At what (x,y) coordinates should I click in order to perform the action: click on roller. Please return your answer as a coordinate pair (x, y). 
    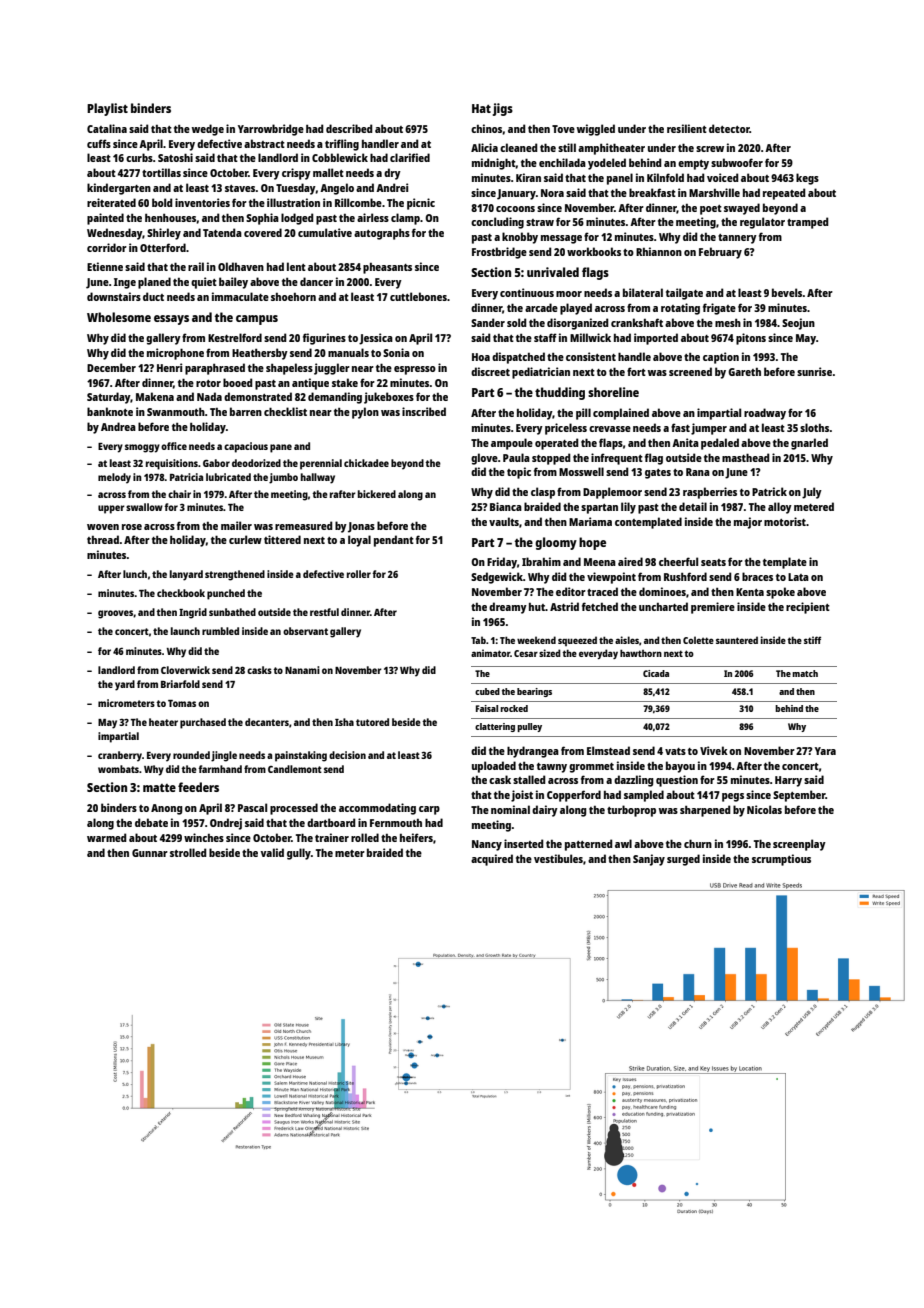
    Looking at the image, I should click on (359, 574).
